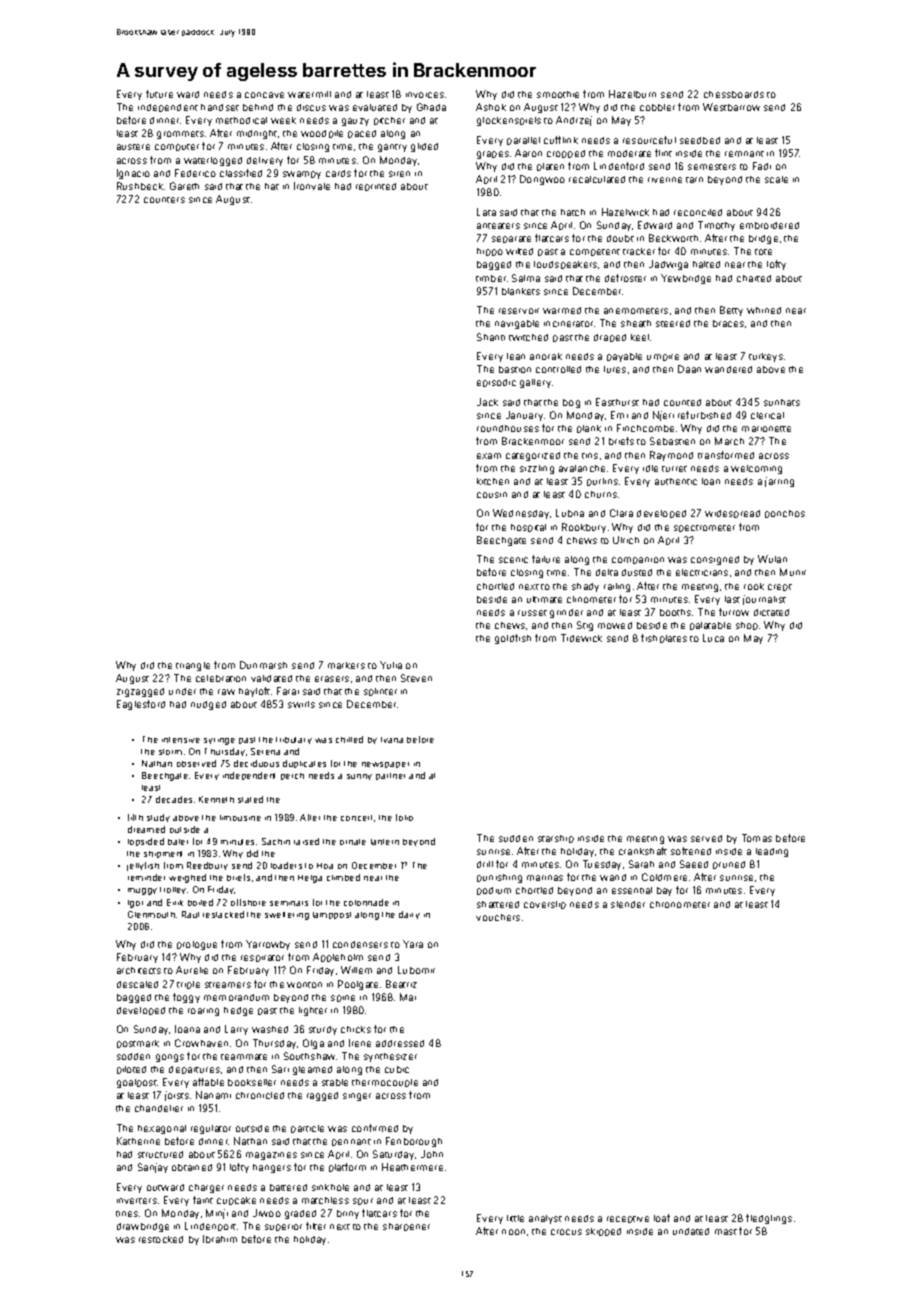 The height and width of the screenshot is (1308, 924). I want to click on chessboards, so click(734, 94).
